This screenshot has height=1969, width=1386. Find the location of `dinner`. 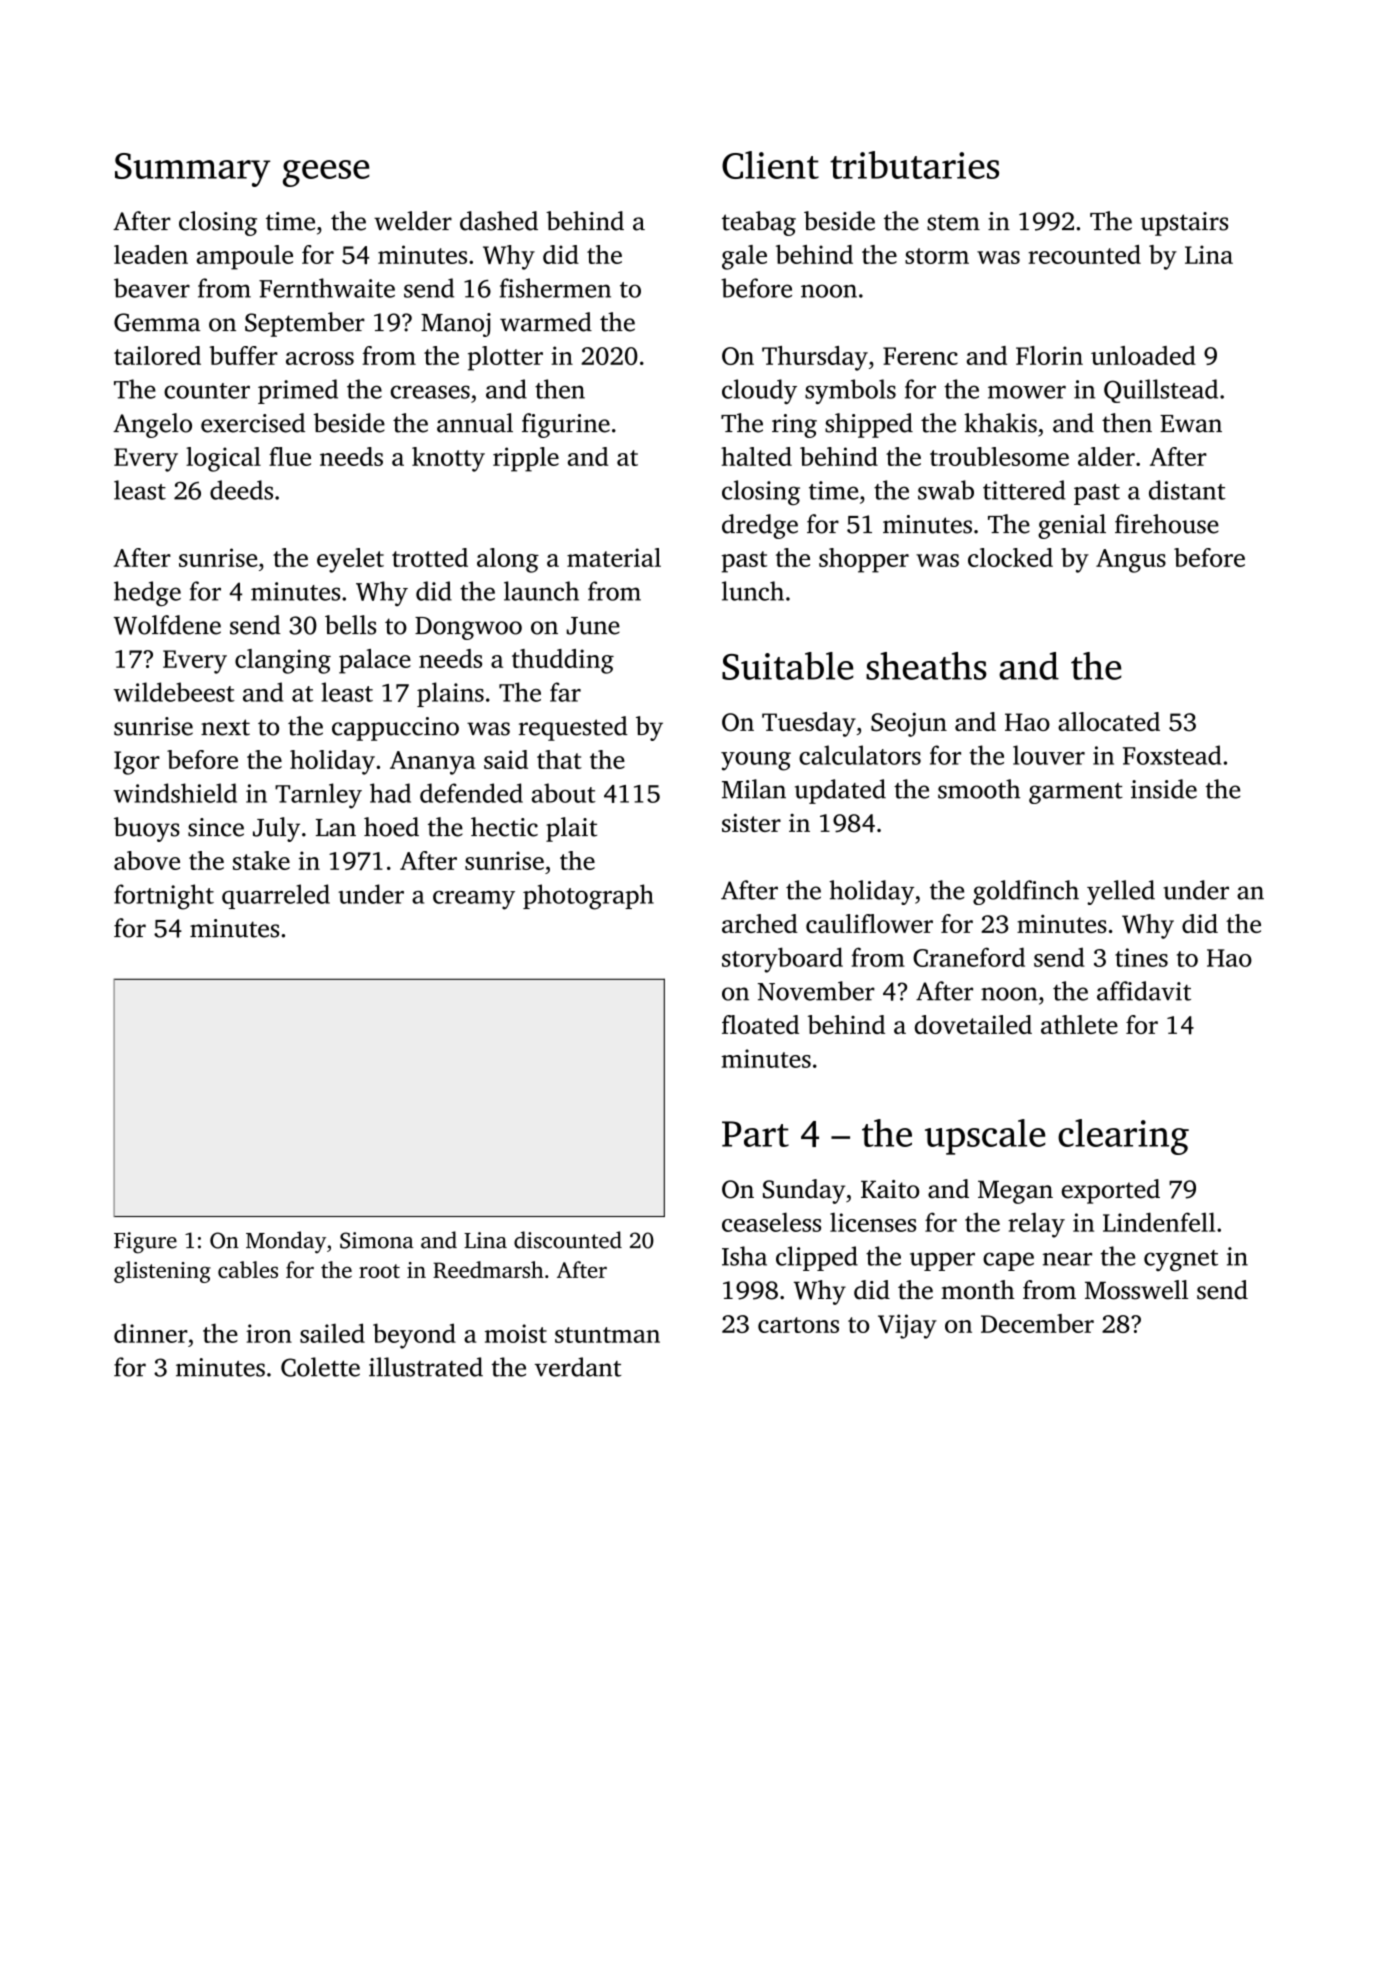

dinner is located at coordinates (151, 1333).
